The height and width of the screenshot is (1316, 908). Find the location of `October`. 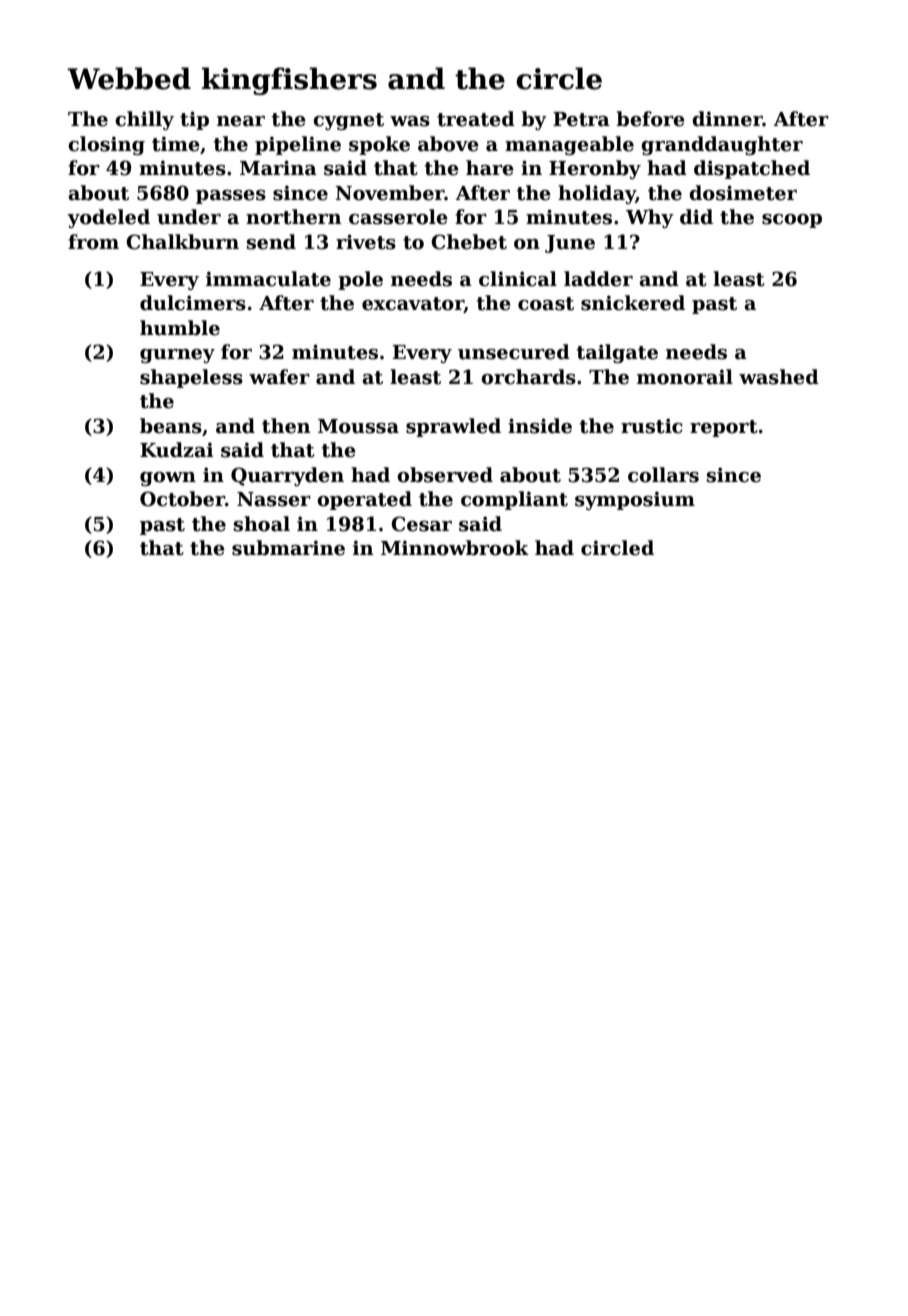

October is located at coordinates (182, 499).
